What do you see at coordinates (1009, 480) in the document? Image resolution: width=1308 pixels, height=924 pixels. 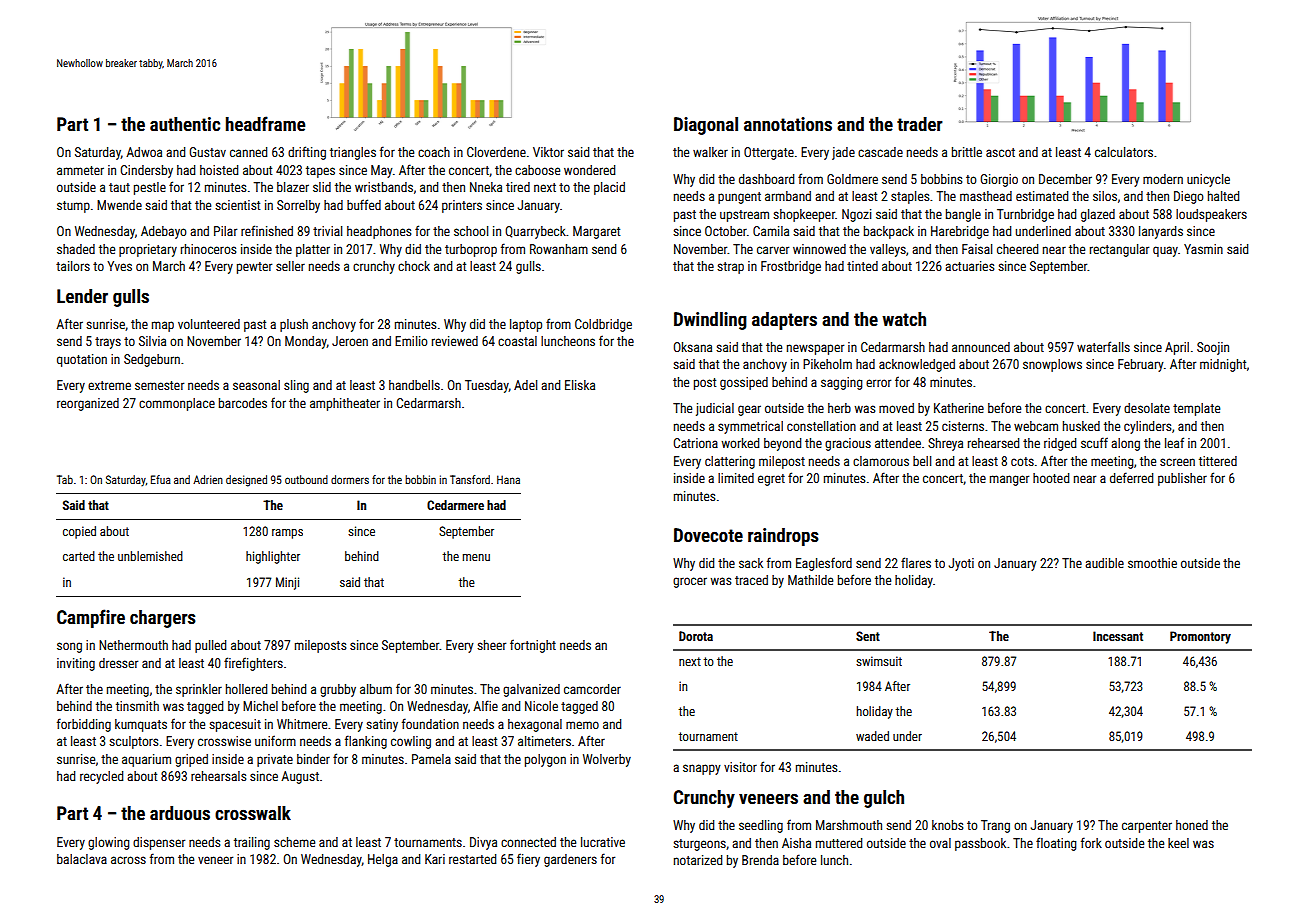 I see `manger` at bounding box center [1009, 480].
